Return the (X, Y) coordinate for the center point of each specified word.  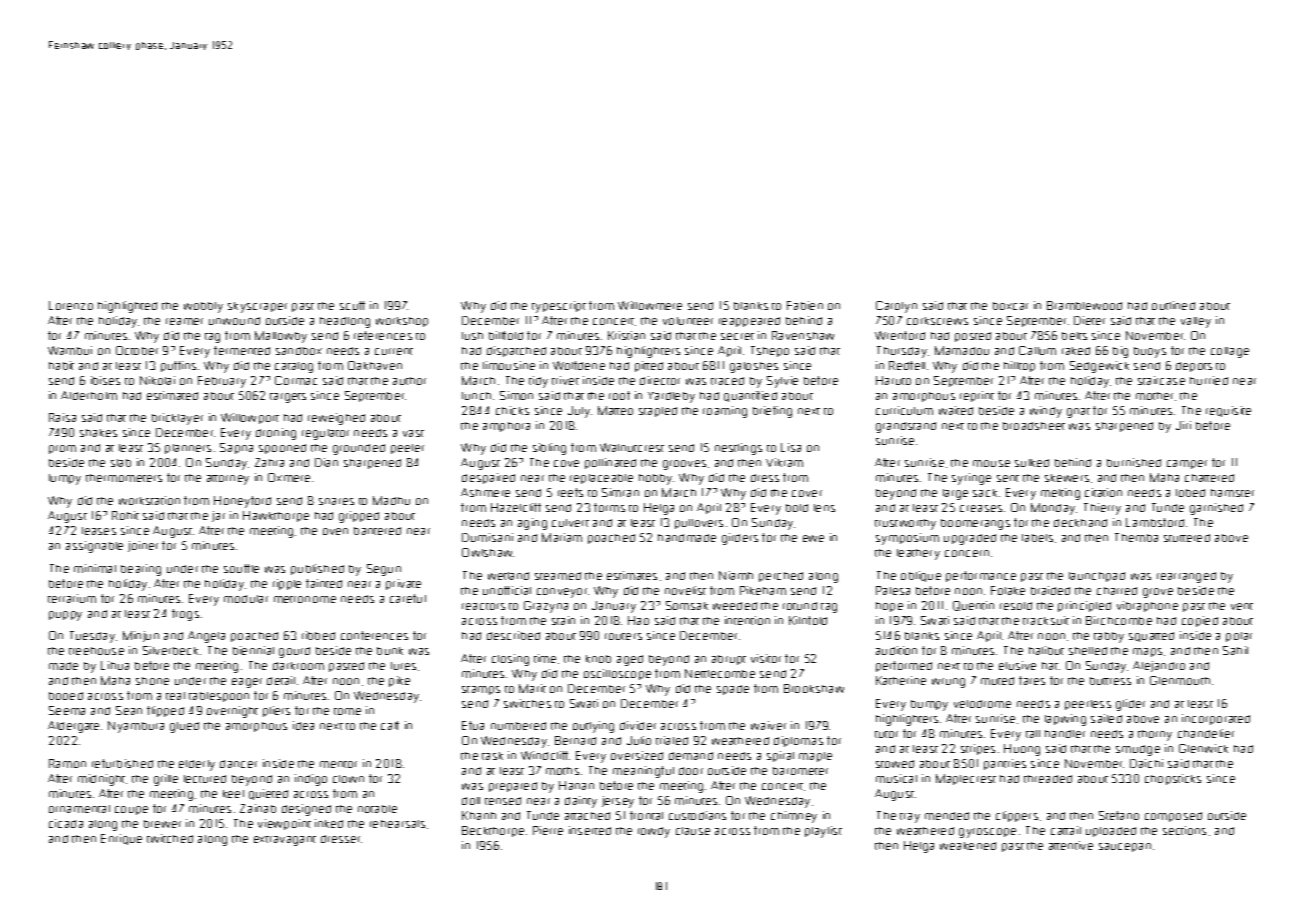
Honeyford (242, 502)
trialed (672, 740)
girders (740, 539)
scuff (352, 305)
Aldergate (73, 727)
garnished (1216, 509)
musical (896, 778)
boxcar (1010, 306)
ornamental (79, 809)
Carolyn (896, 307)
